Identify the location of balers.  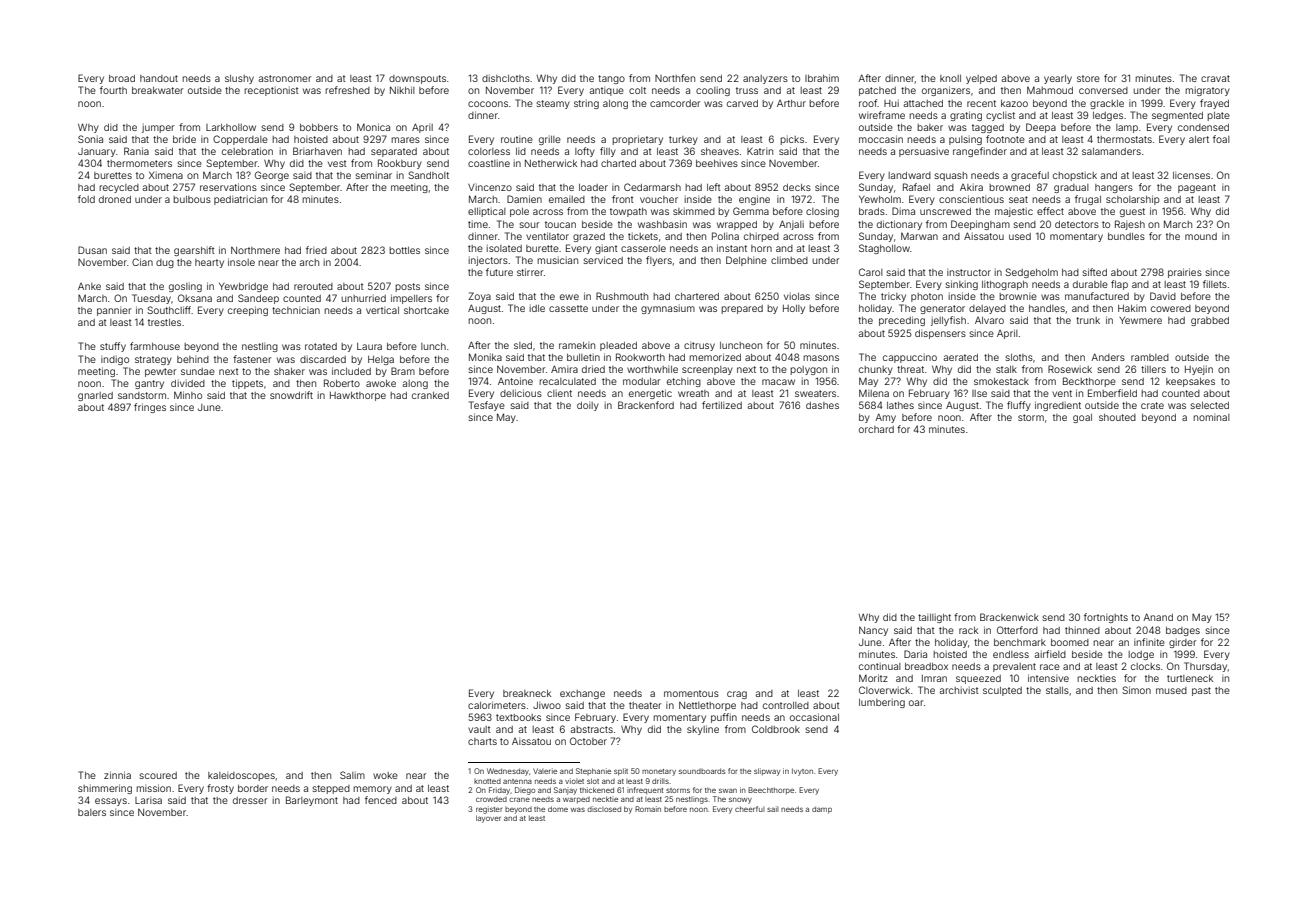
(92, 812).
